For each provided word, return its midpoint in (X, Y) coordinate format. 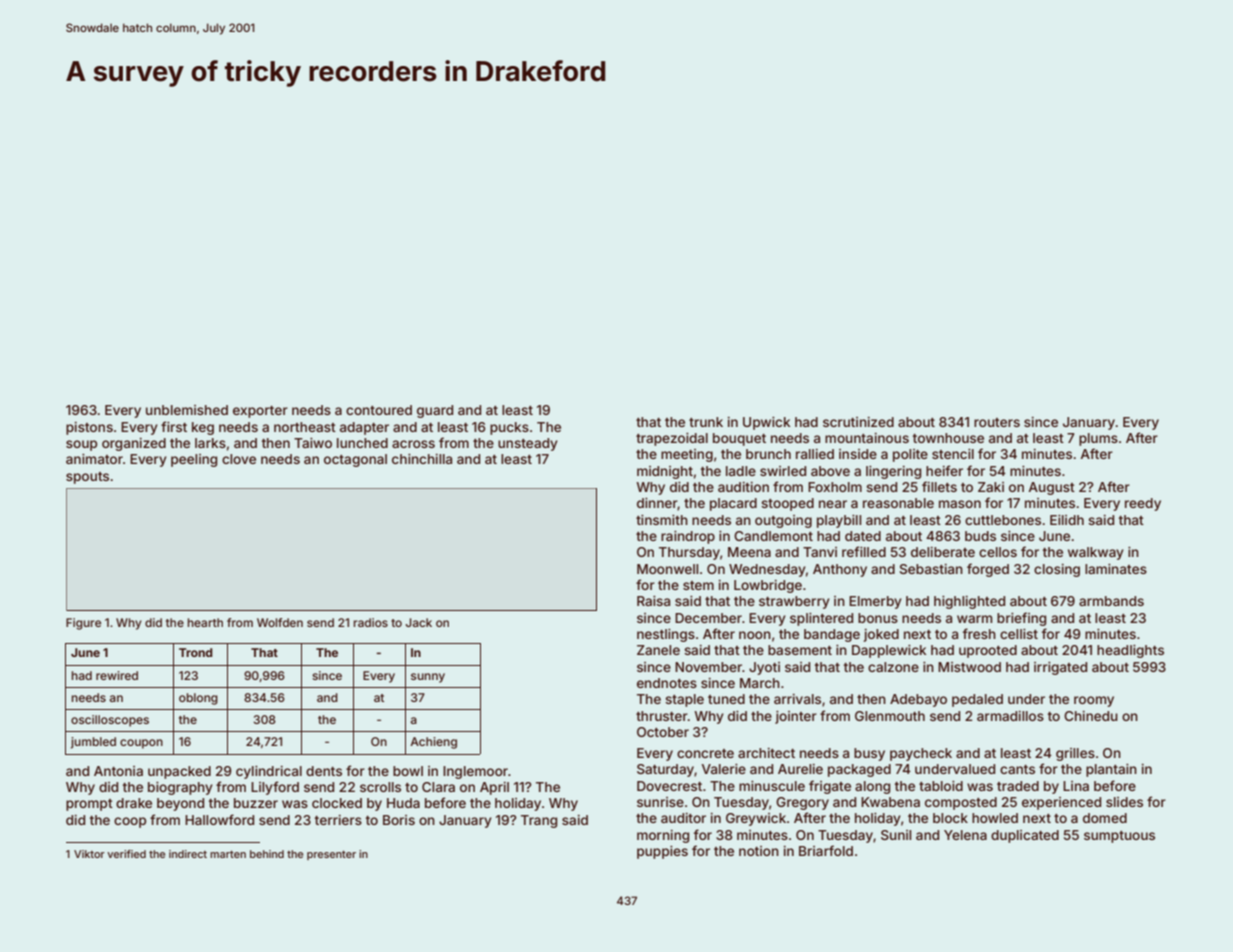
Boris (399, 820)
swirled (783, 471)
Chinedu (1091, 716)
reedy (1143, 504)
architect (766, 753)
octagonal (355, 460)
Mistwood (969, 667)
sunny (428, 678)
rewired (117, 675)
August (1051, 488)
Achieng (433, 743)
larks (210, 443)
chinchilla (422, 459)
